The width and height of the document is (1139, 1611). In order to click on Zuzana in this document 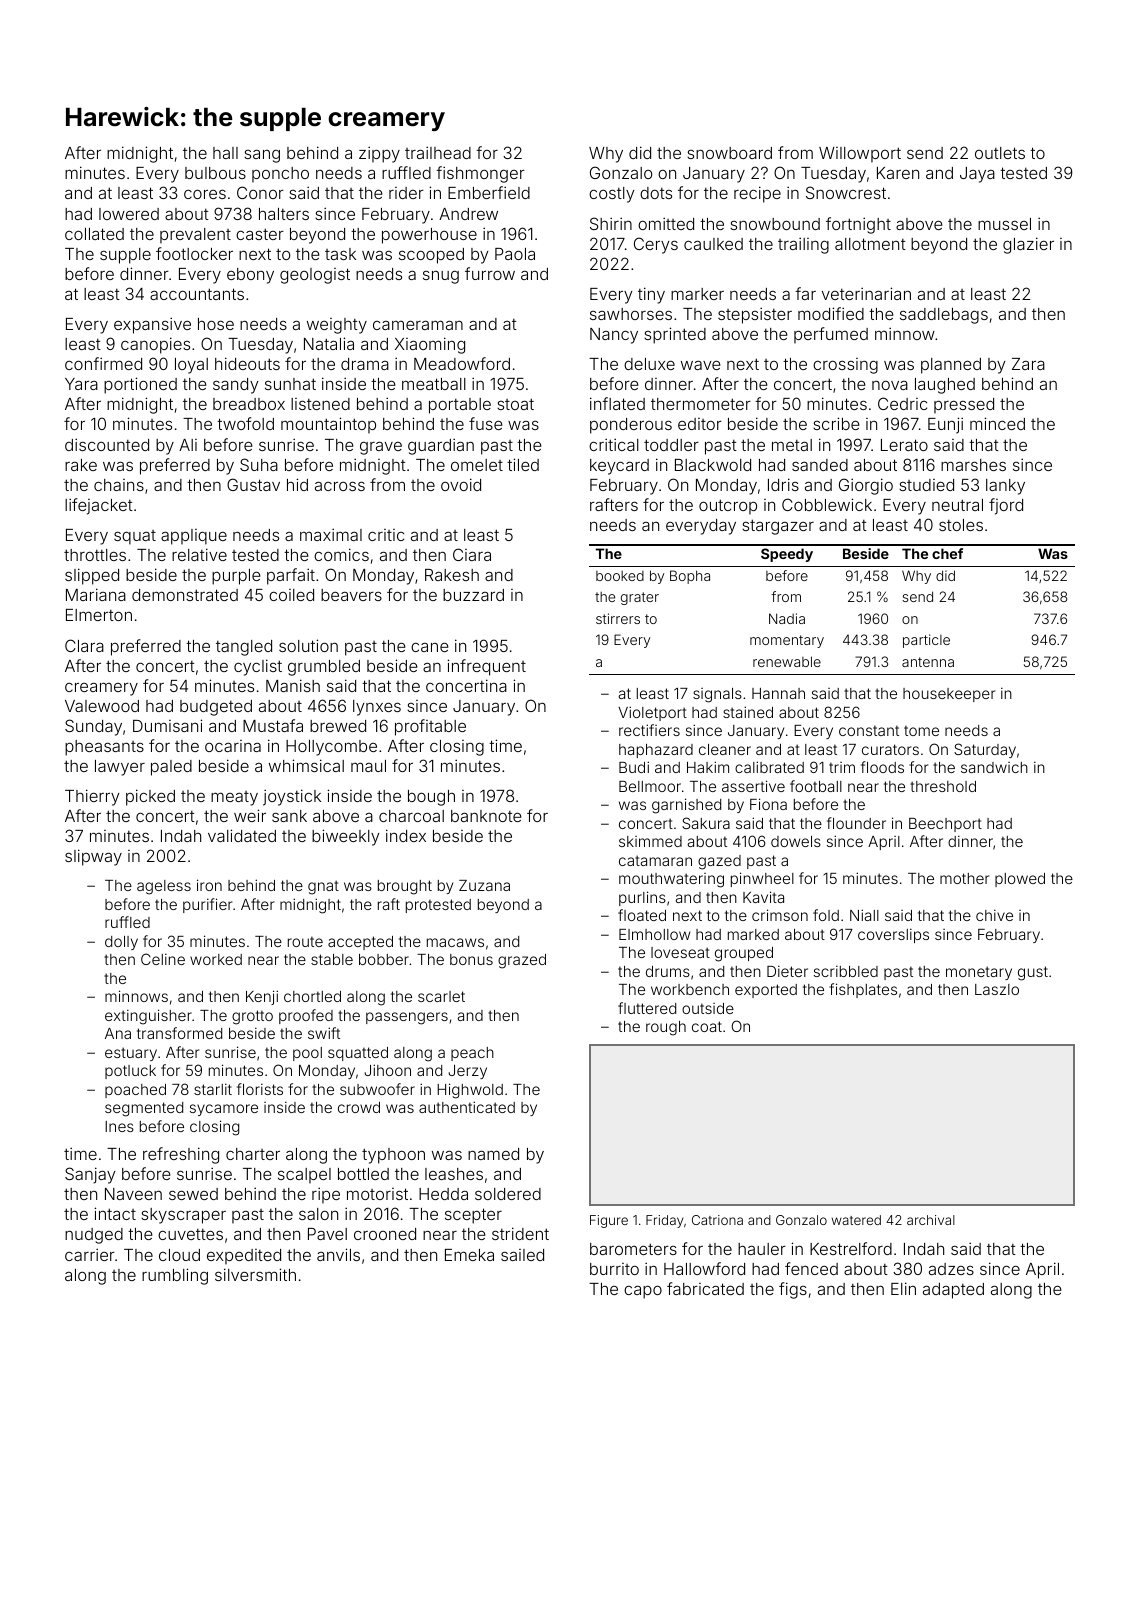, I will do `click(484, 885)`.
